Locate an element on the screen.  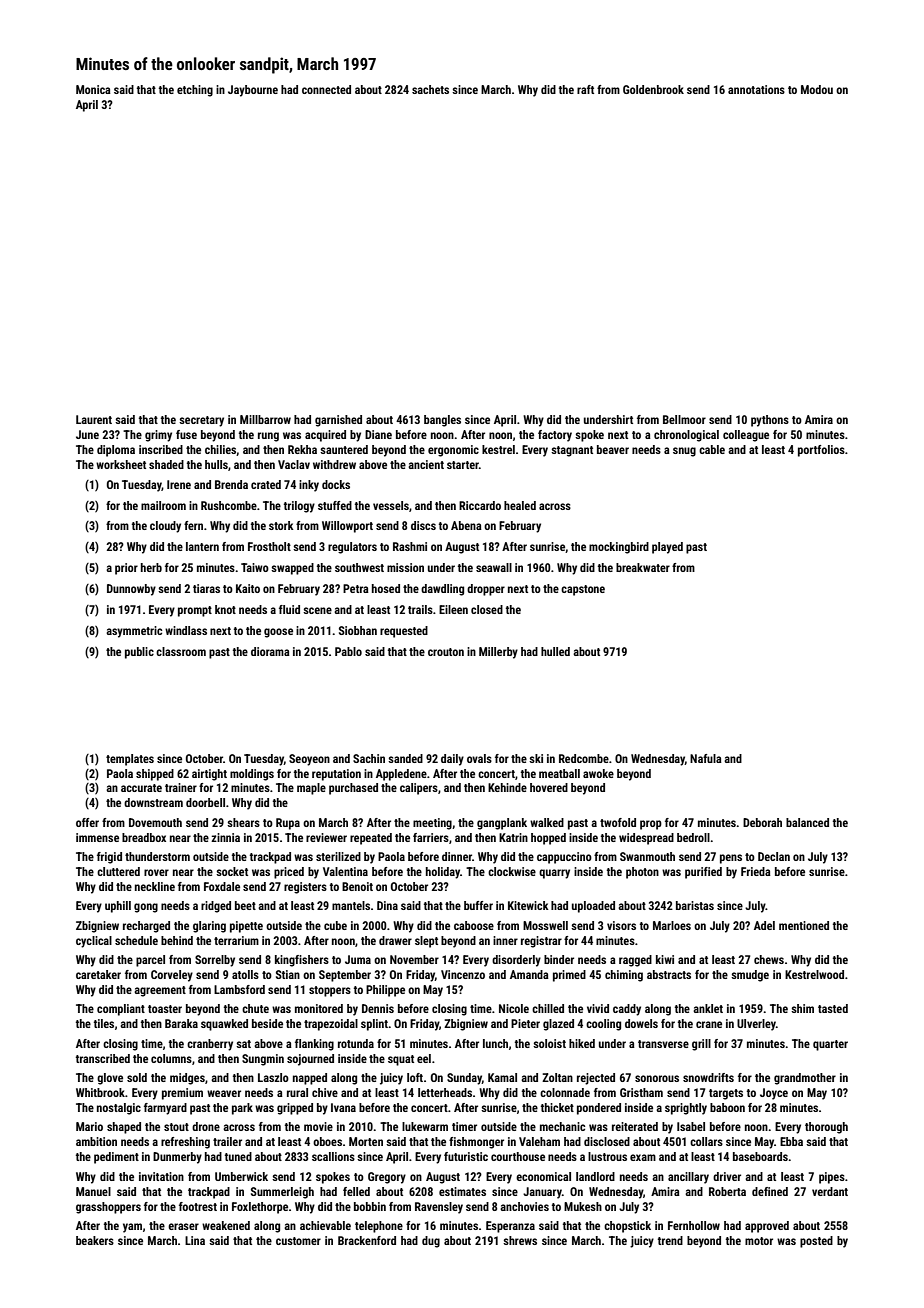
Modou is located at coordinates (817, 89).
